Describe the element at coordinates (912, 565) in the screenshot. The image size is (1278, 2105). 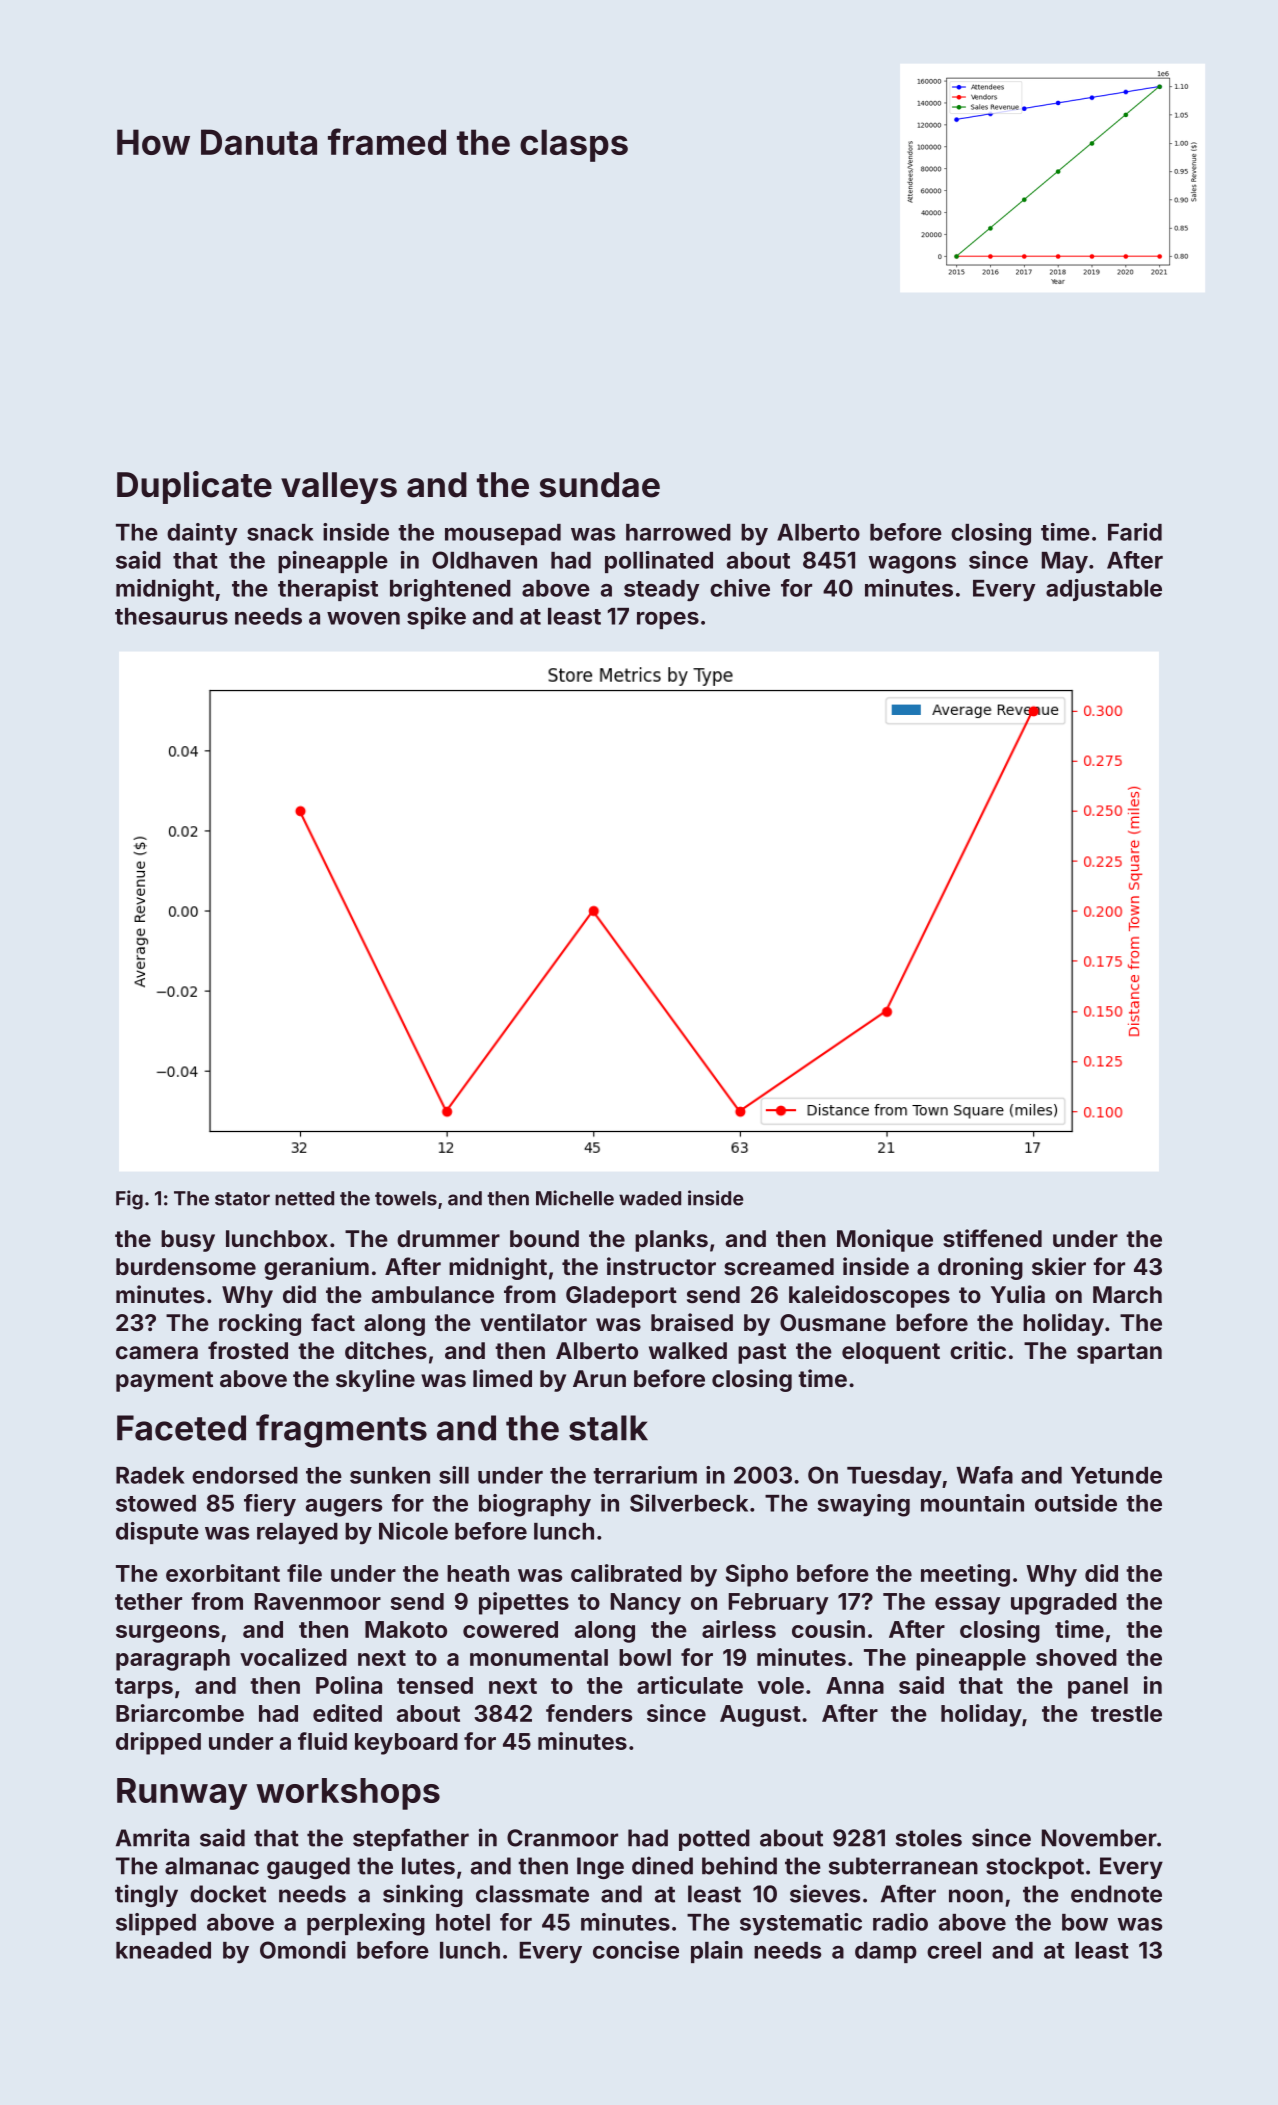
I see `wagons` at that location.
